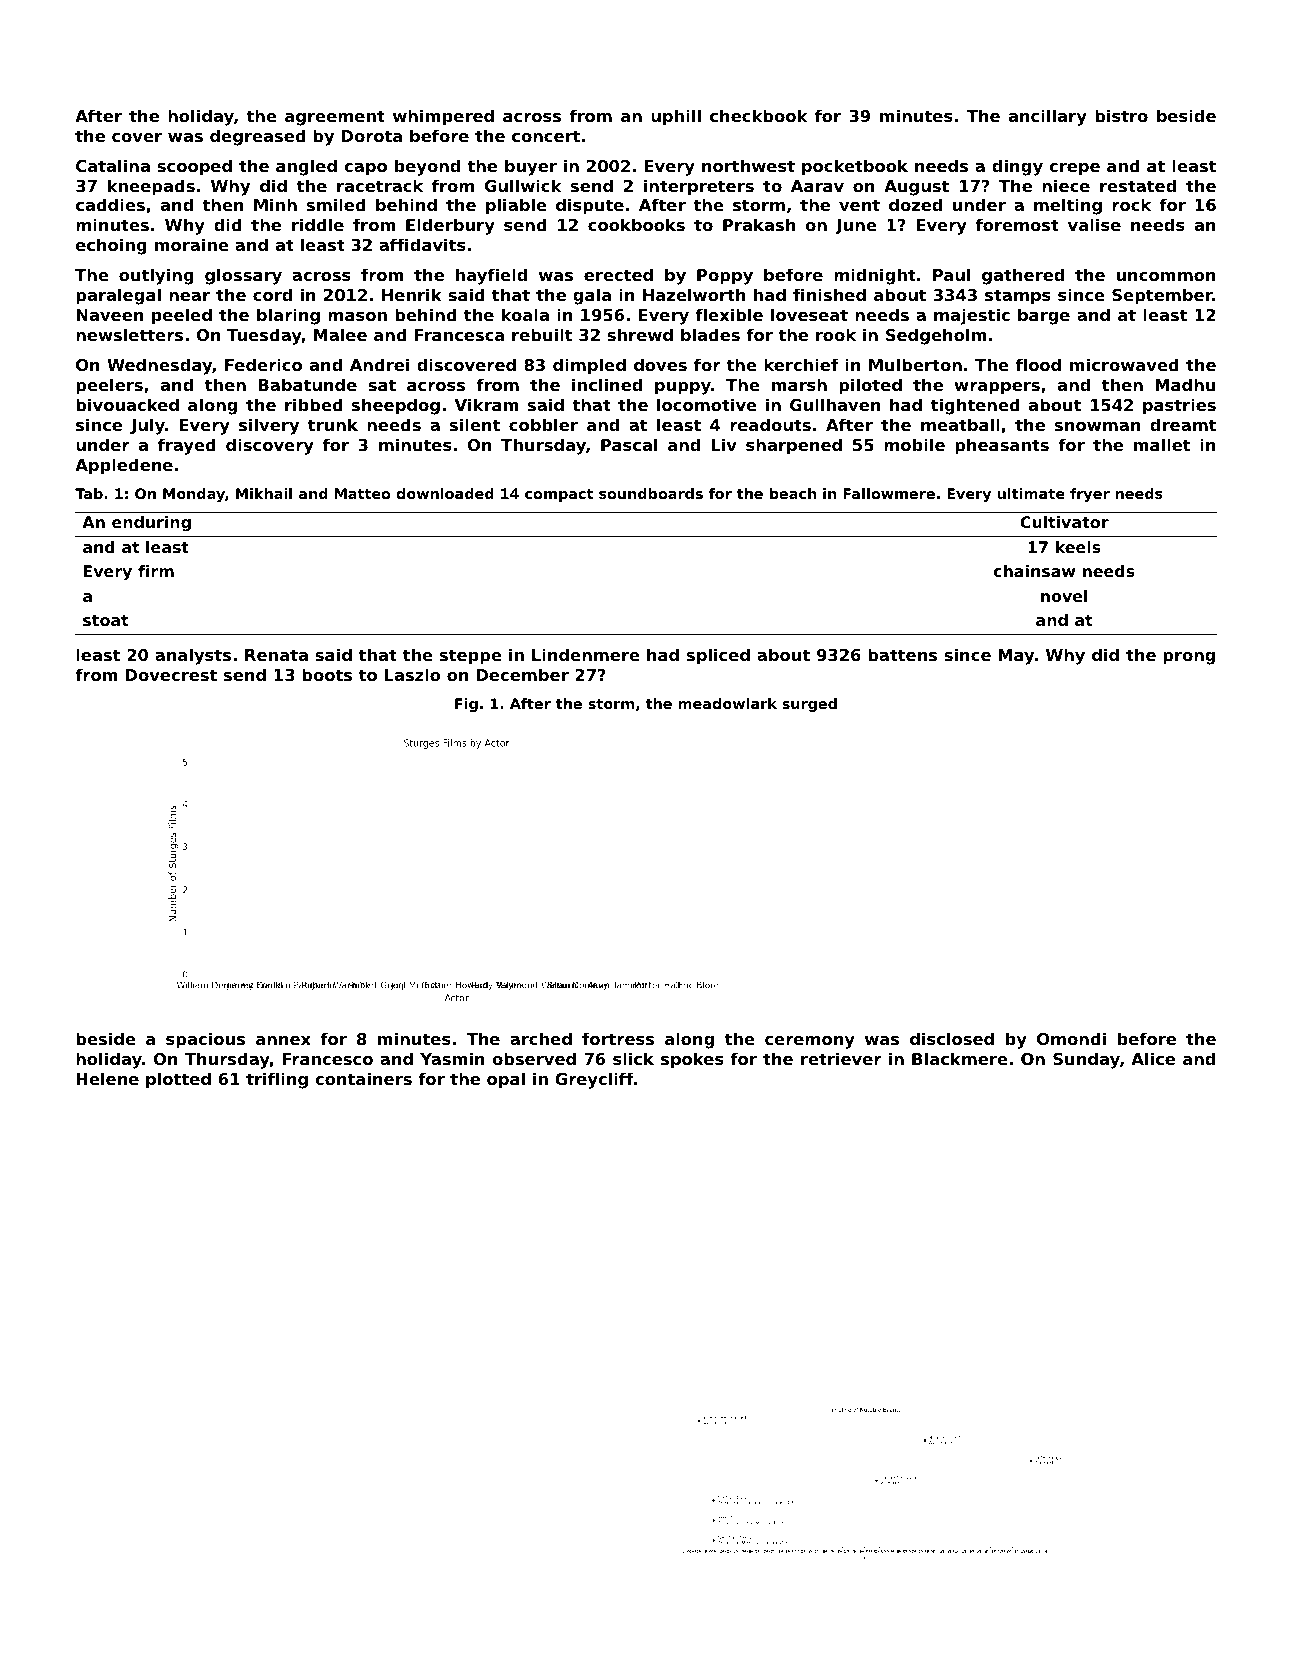 The width and height of the screenshot is (1292, 1672). I want to click on doves, so click(660, 364).
